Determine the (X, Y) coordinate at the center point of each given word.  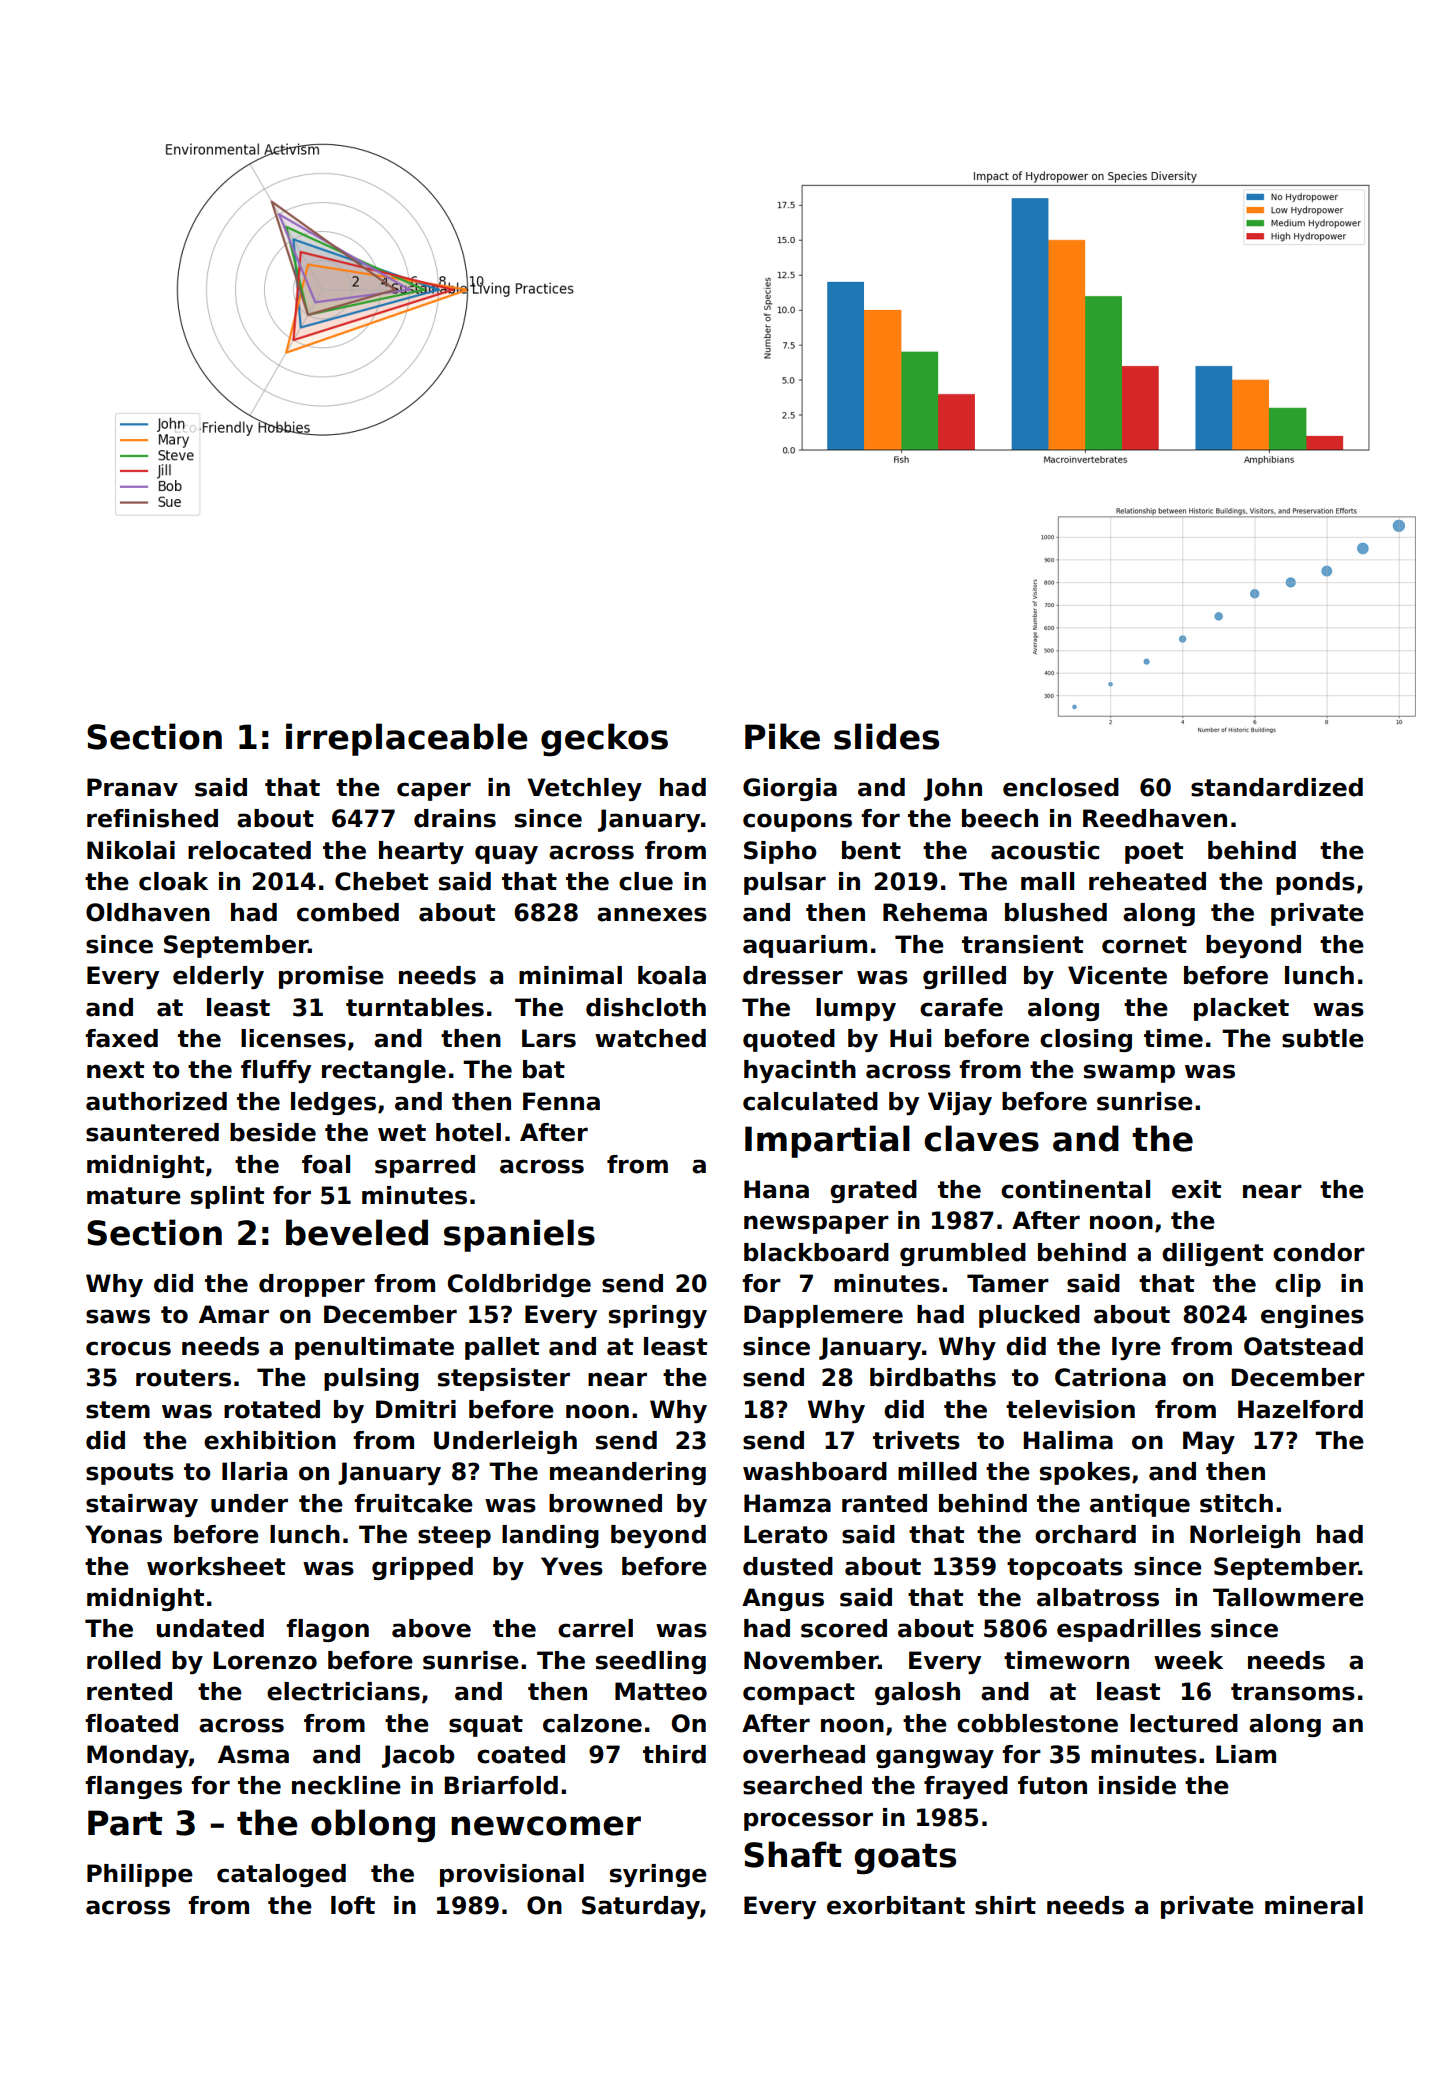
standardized (1277, 787)
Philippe (140, 1875)
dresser (793, 975)
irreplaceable (407, 739)
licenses (293, 1038)
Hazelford (1300, 1409)
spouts (130, 1474)
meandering (628, 1473)
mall (1047, 881)
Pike (782, 736)
